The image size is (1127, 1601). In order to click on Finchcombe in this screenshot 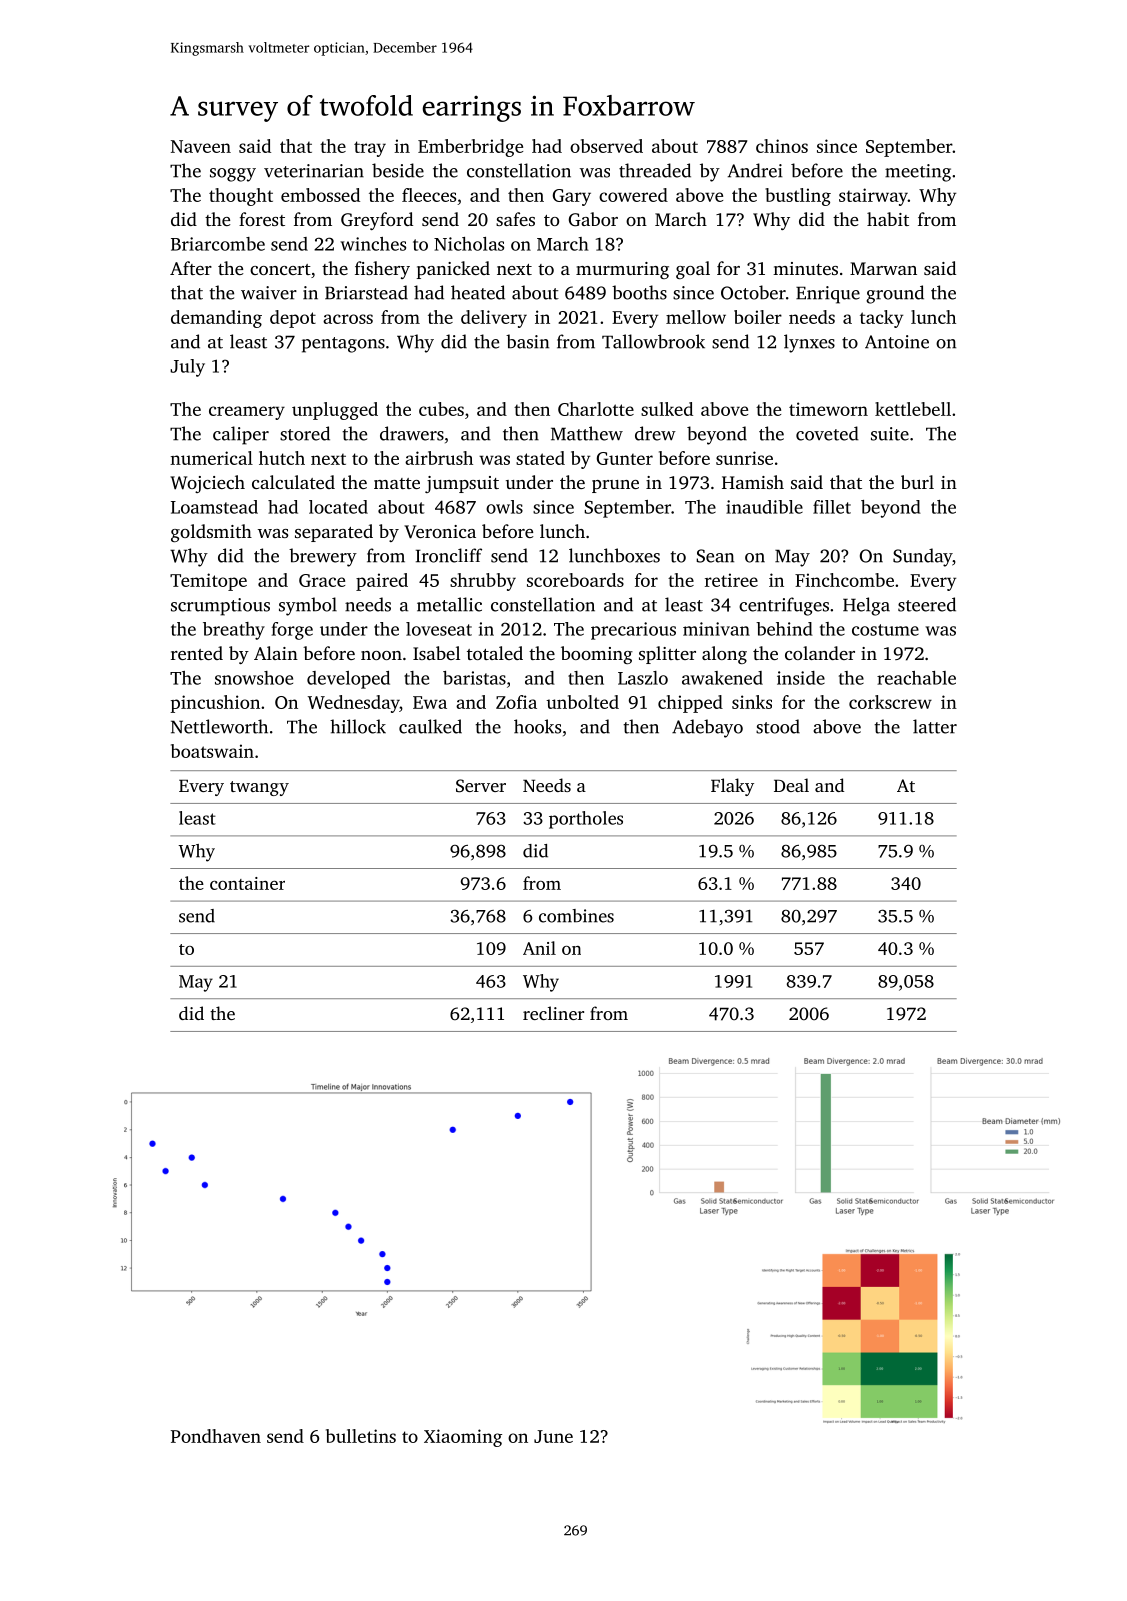, I will do `click(844, 580)`.
